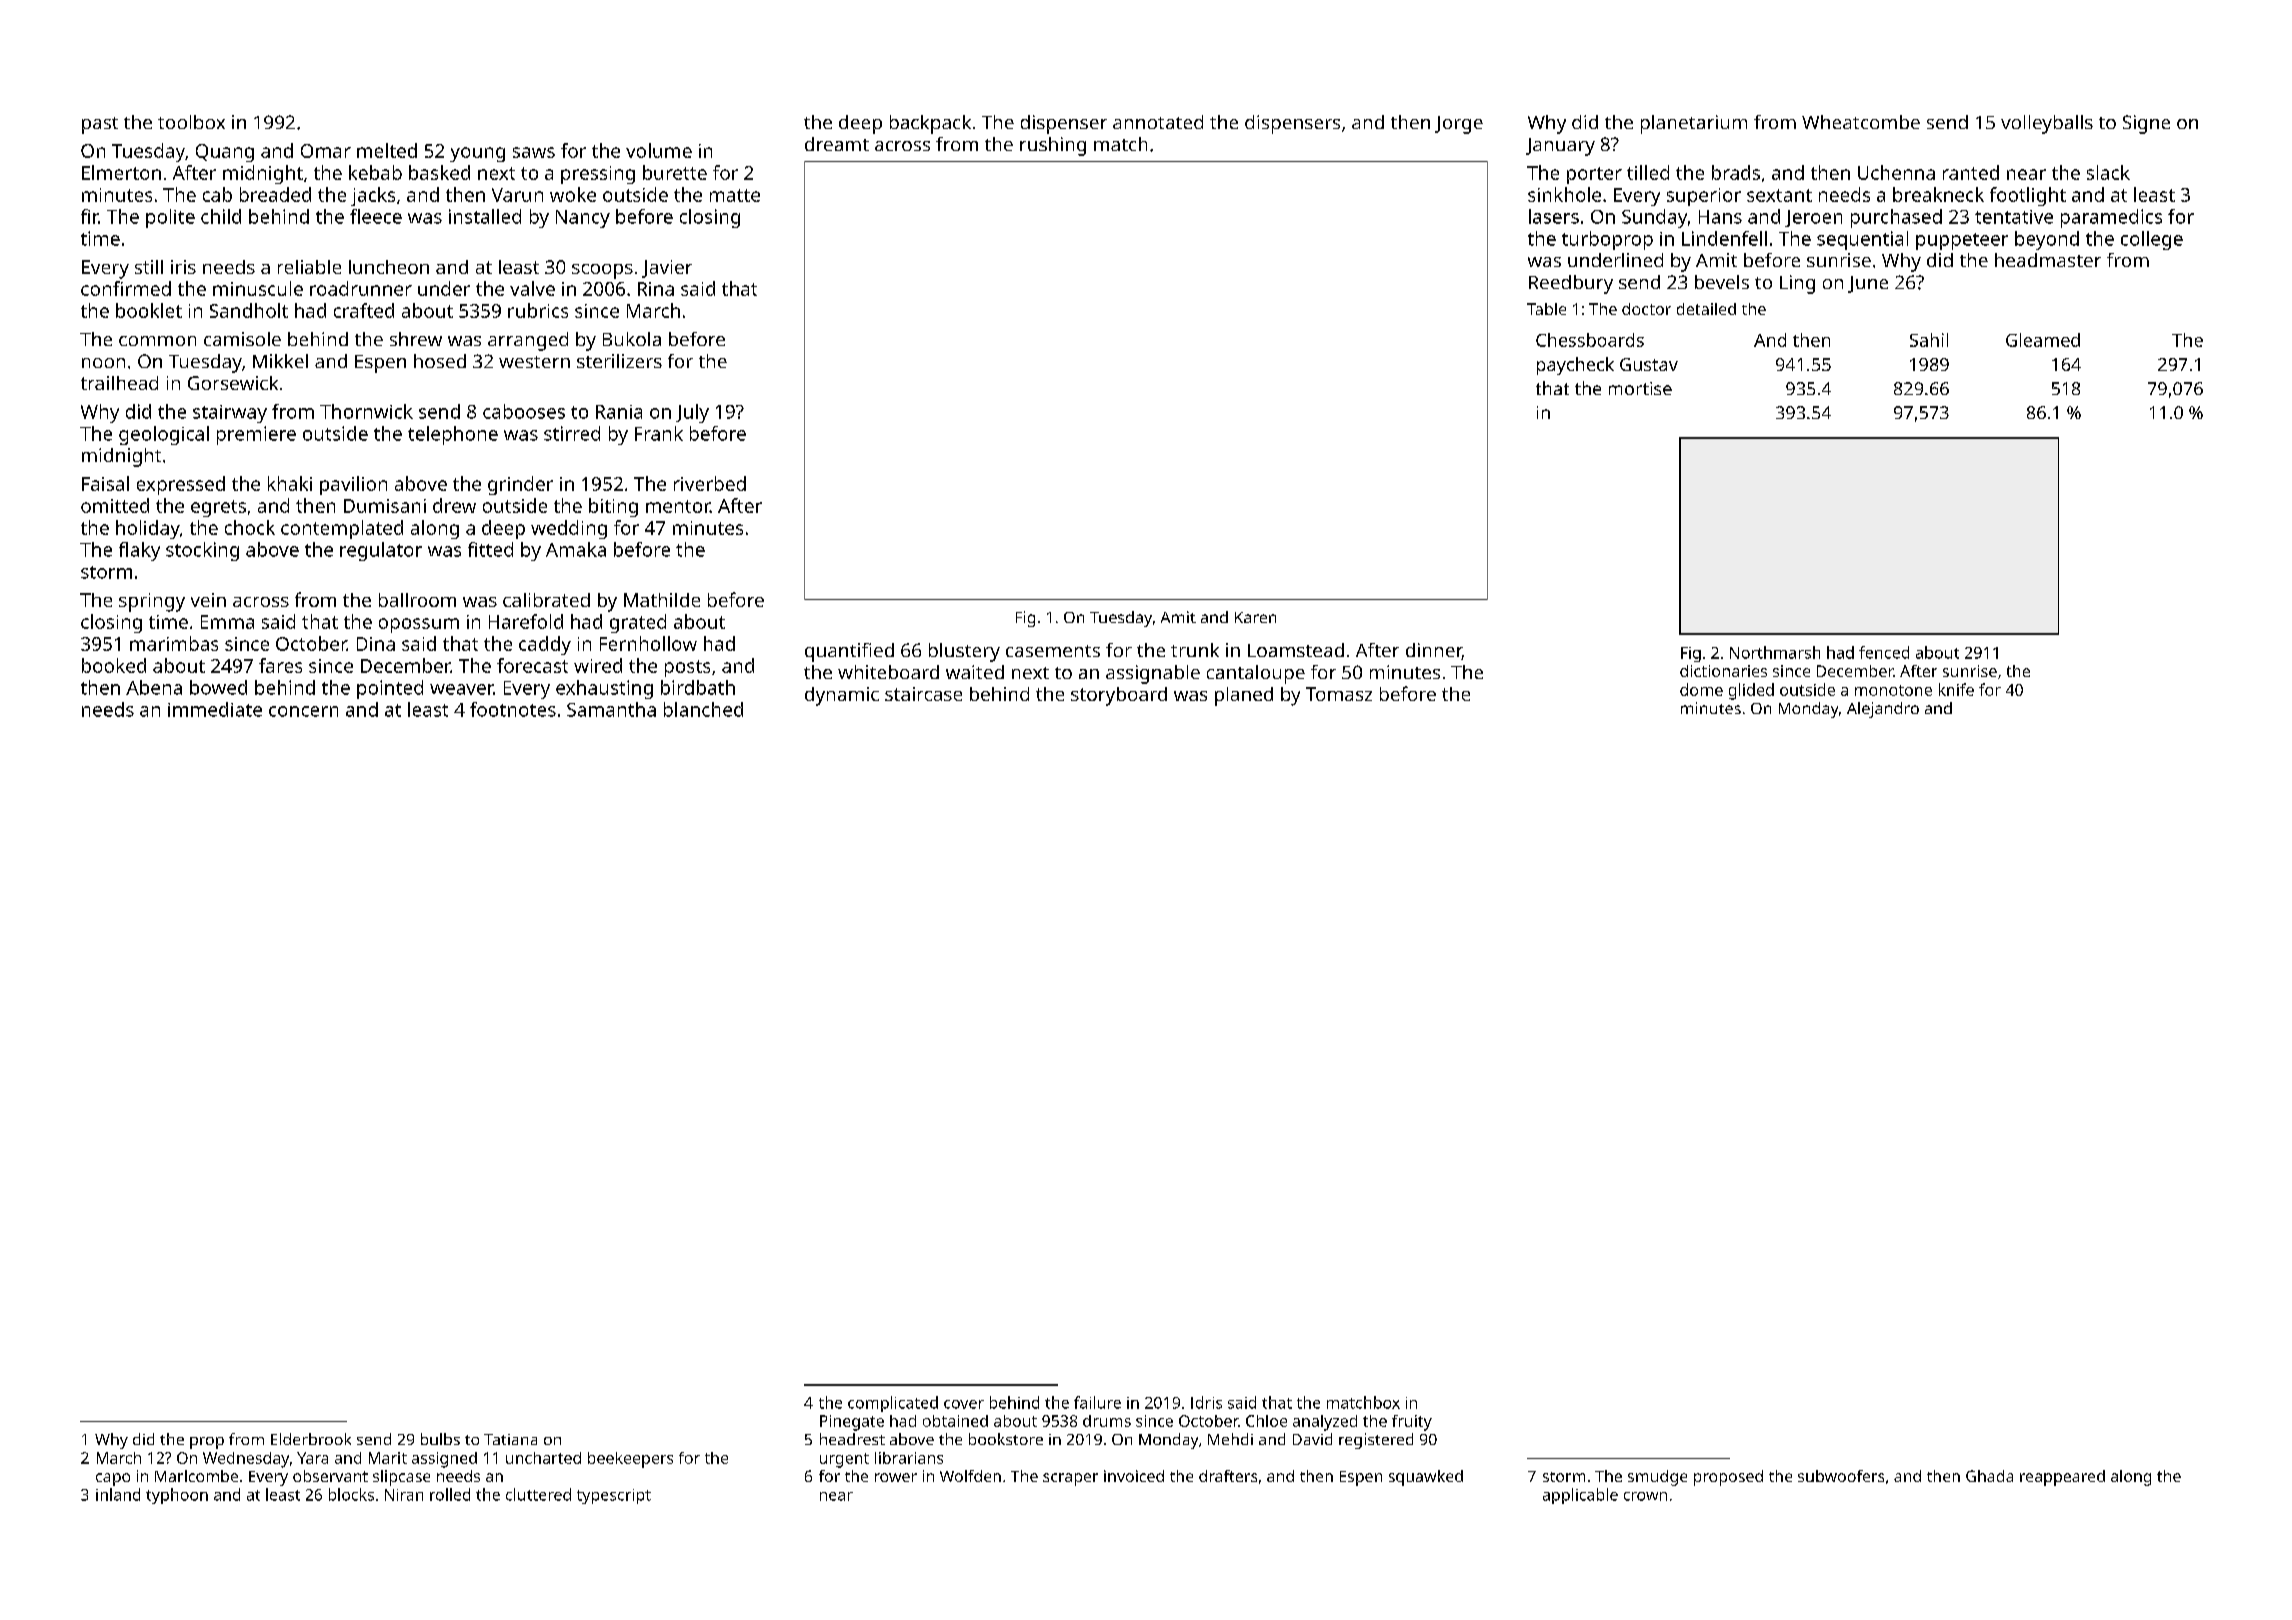 The image size is (2292, 1620). Describe the element at coordinates (513, 709) in the screenshot. I see `footnotes` at that location.
